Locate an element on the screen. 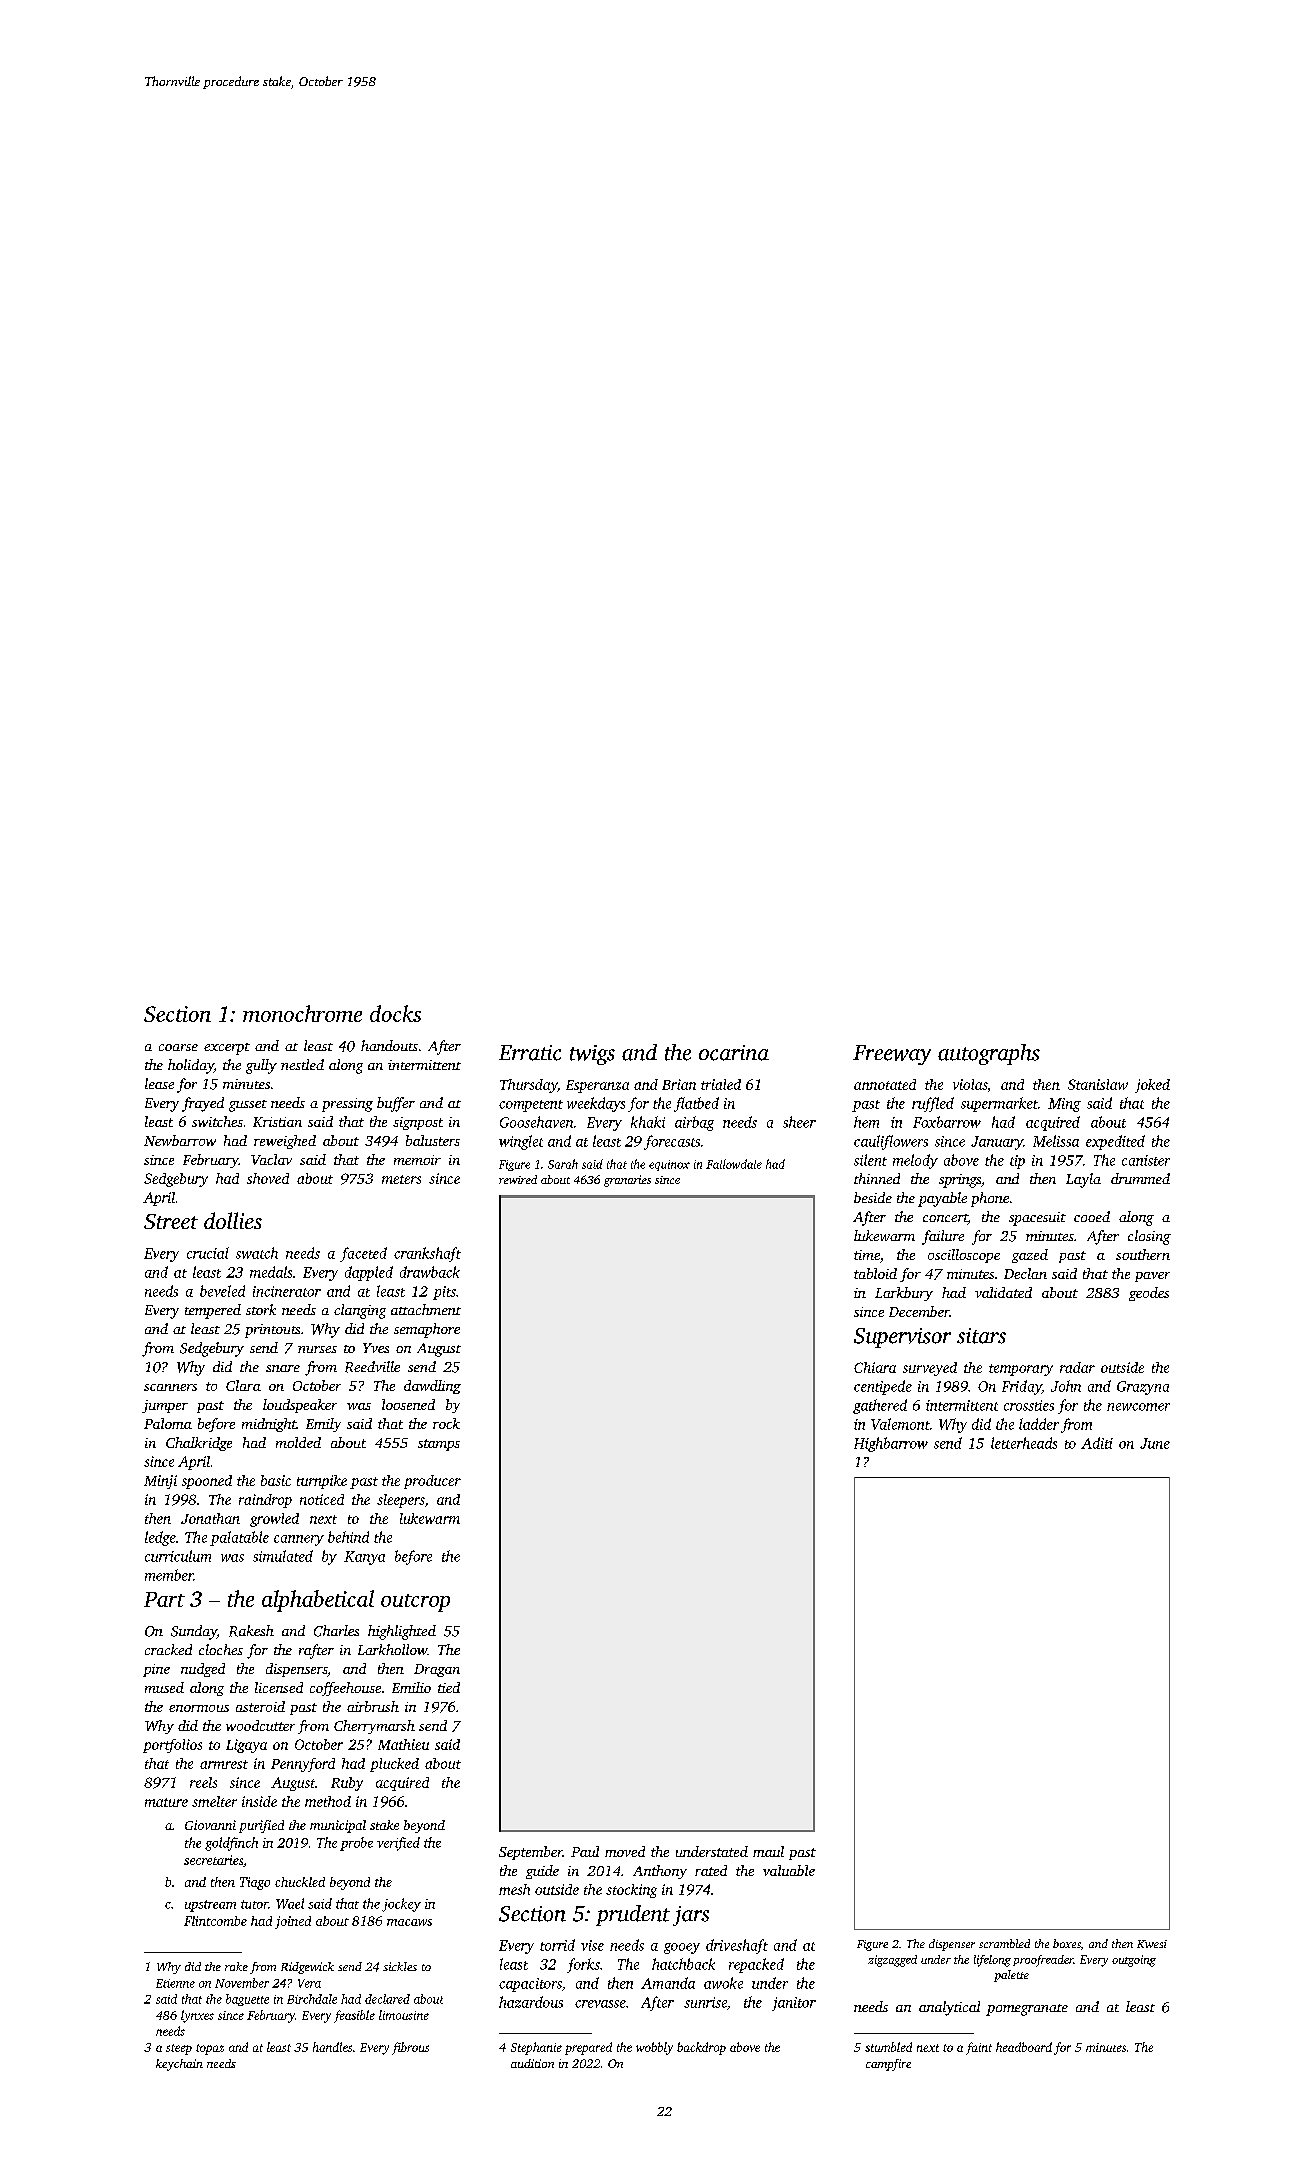  Kwesi is located at coordinates (1152, 1944).
